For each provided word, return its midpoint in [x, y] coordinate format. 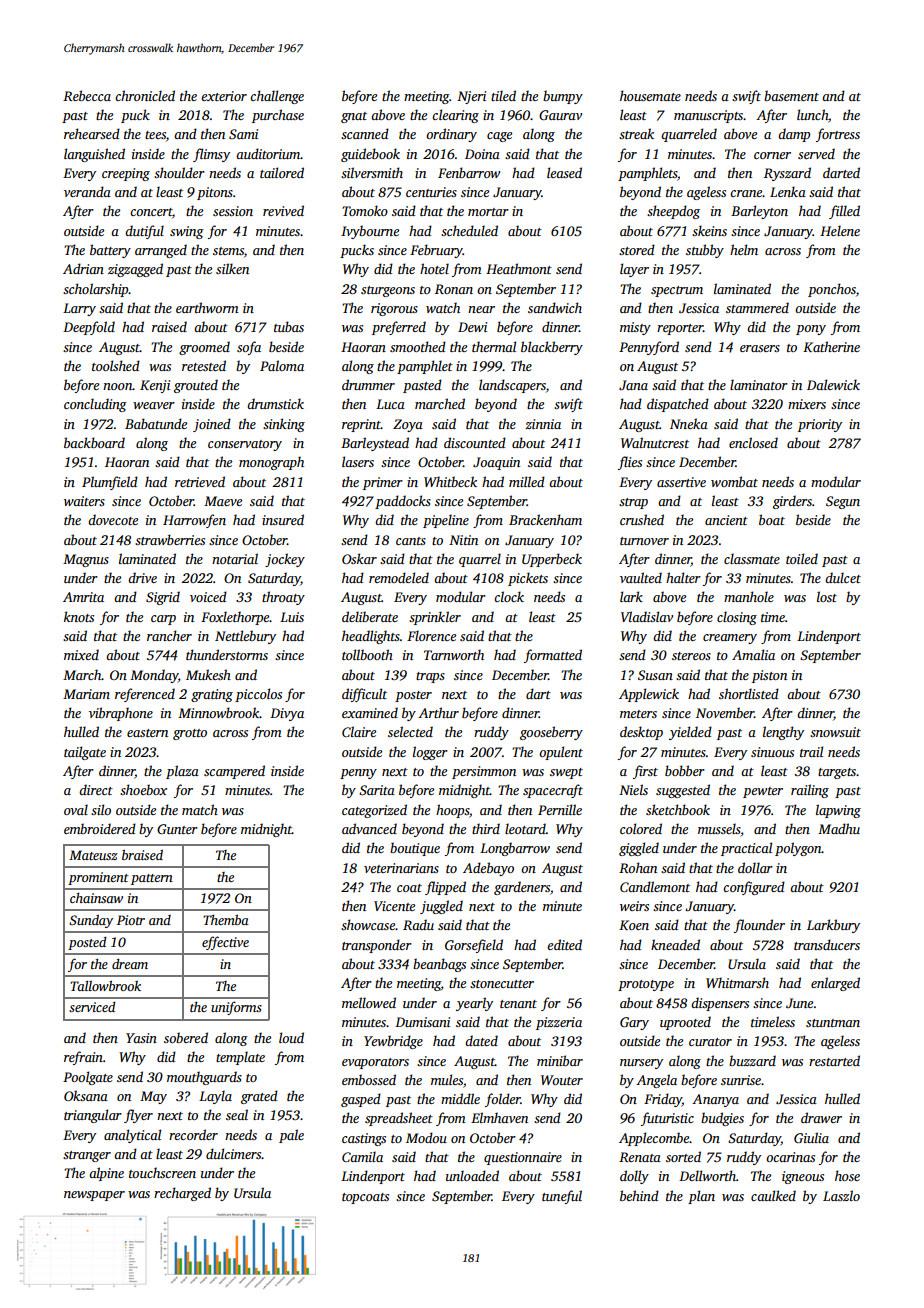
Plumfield [110, 483]
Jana [633, 385]
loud [291, 1037]
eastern [147, 733]
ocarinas [790, 1157]
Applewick [649, 695]
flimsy [211, 155]
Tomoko [365, 210]
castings [364, 1139]
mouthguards [204, 1078]
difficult [364, 695]
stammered [757, 307]
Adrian [83, 268]
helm [744, 249]
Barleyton [759, 212]
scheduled [469, 230]
